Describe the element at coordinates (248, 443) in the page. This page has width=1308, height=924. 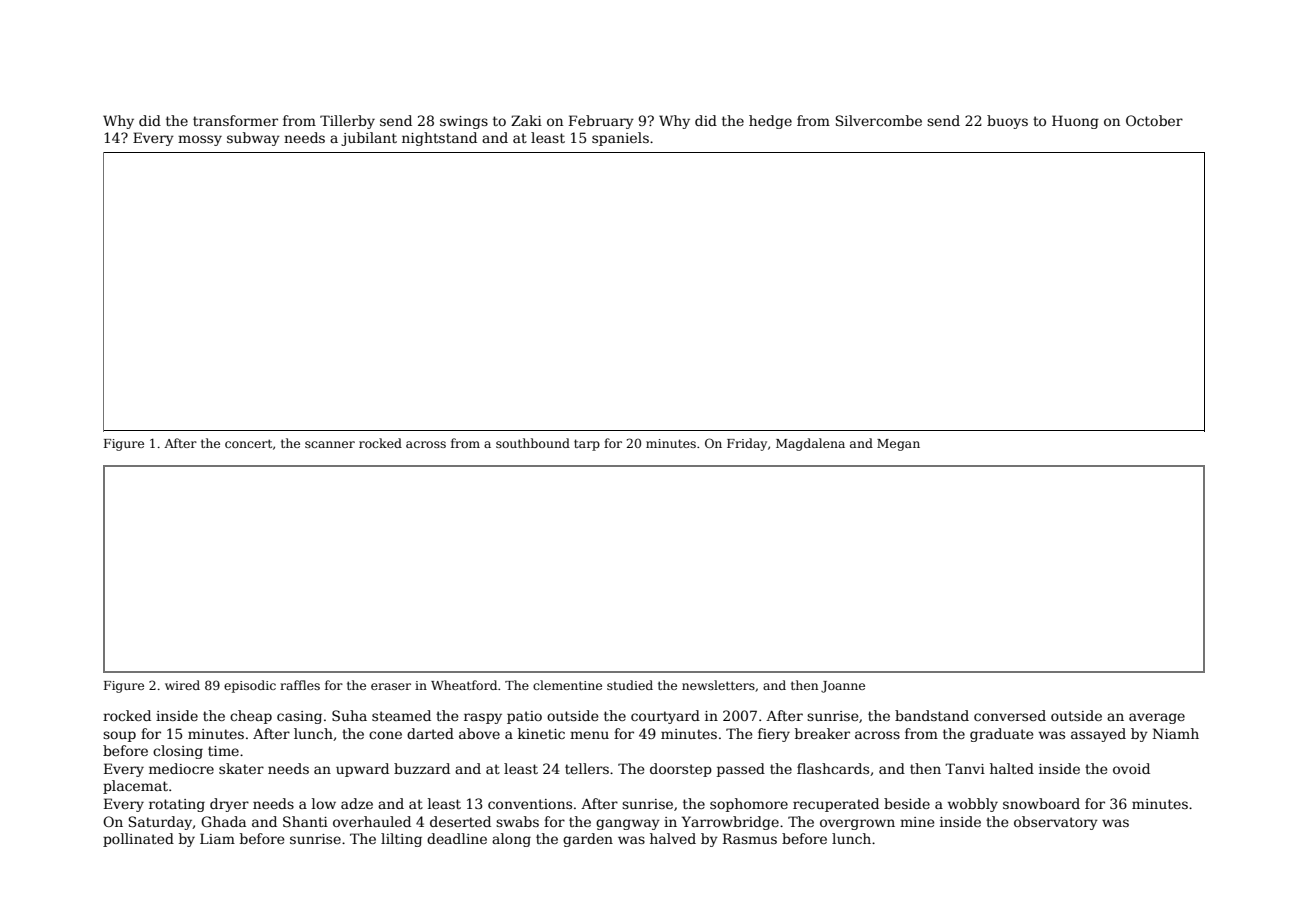
I see `concert` at that location.
